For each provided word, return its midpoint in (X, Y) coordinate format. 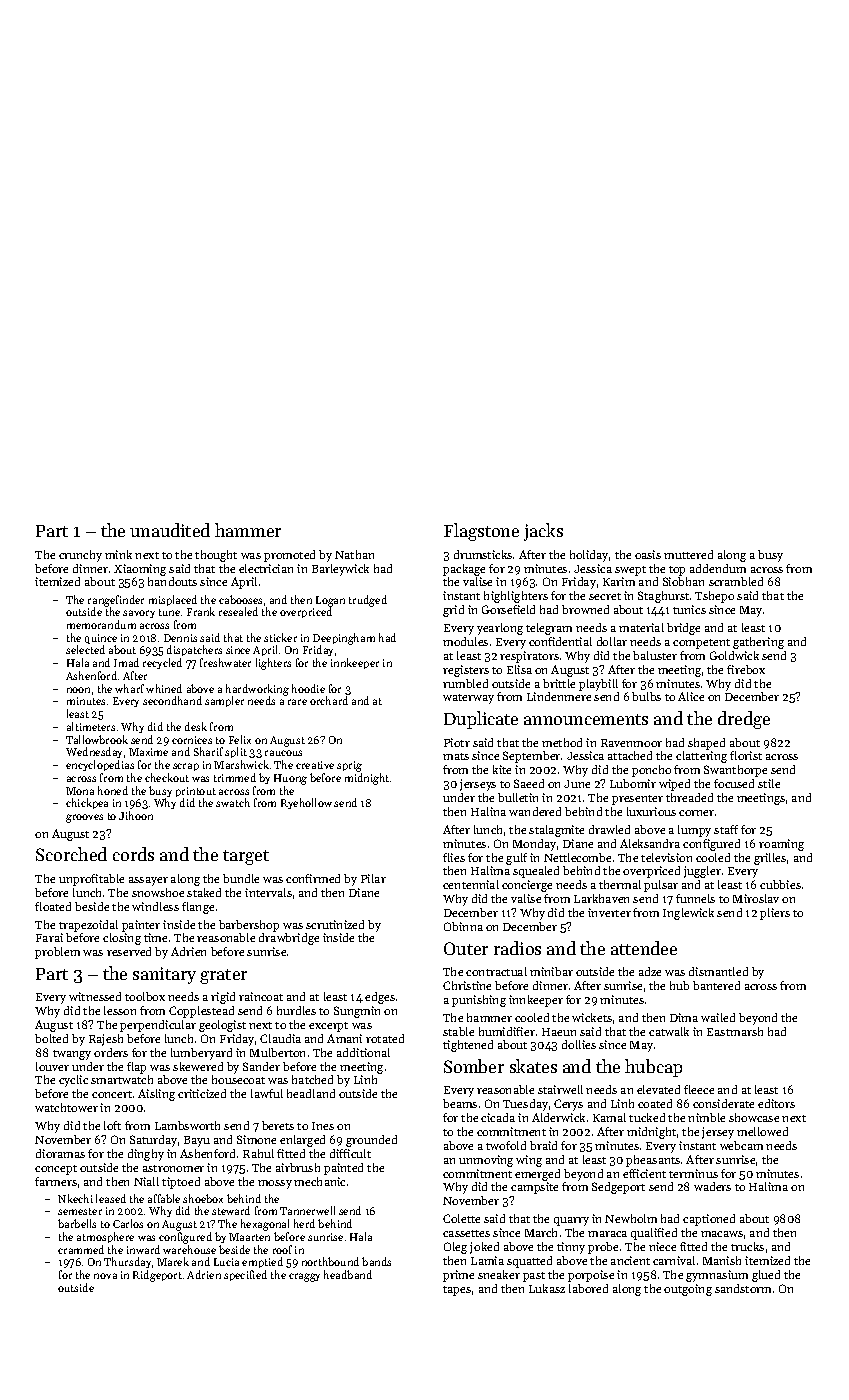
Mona (80, 791)
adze (650, 971)
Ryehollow (306, 803)
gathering (758, 643)
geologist (222, 1026)
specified (245, 1275)
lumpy (694, 831)
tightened (468, 1046)
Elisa (519, 669)
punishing (479, 1001)
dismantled (718, 971)
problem (57, 953)
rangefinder (116, 601)
